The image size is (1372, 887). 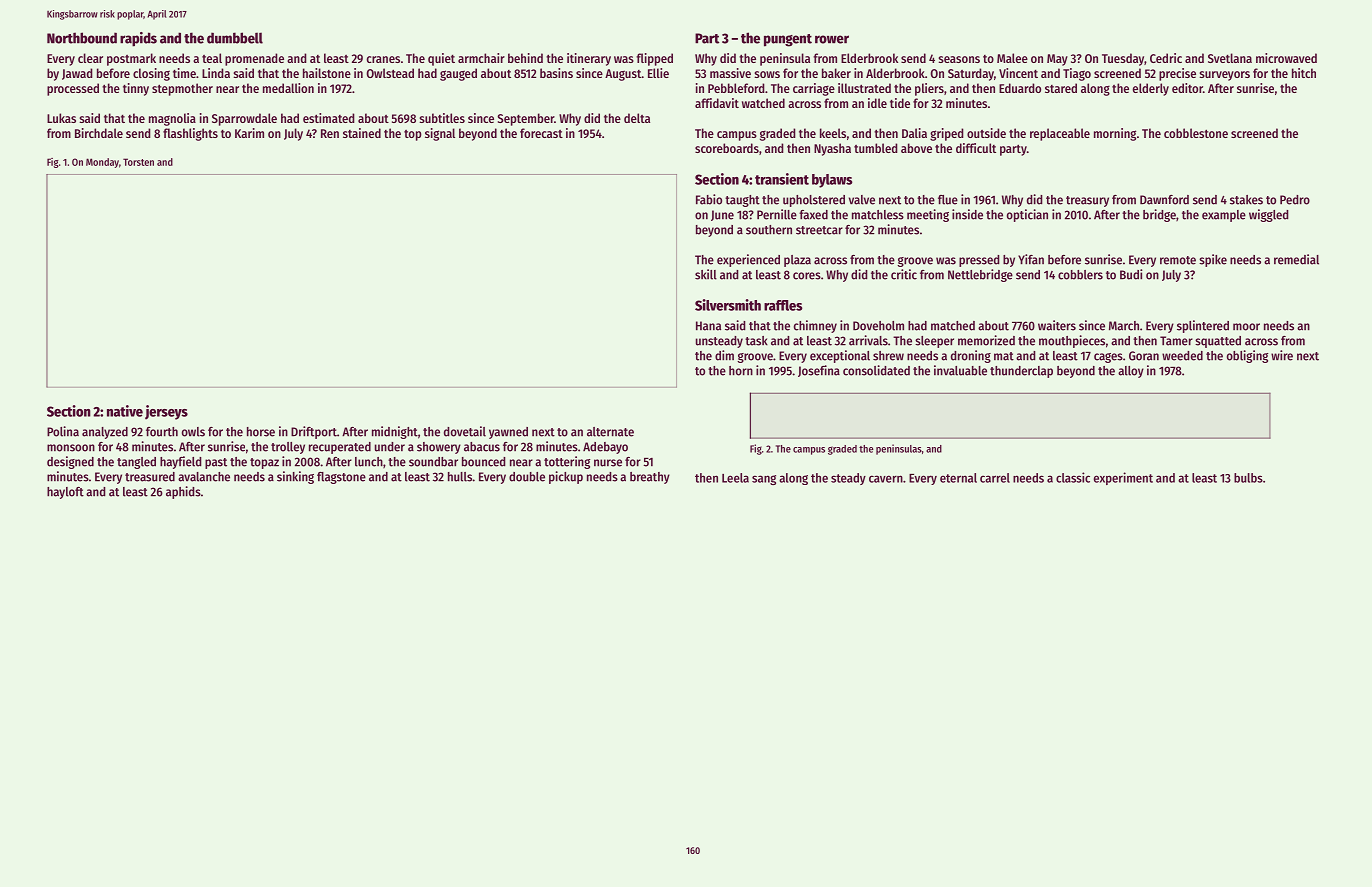 I want to click on Polina, so click(x=63, y=431).
